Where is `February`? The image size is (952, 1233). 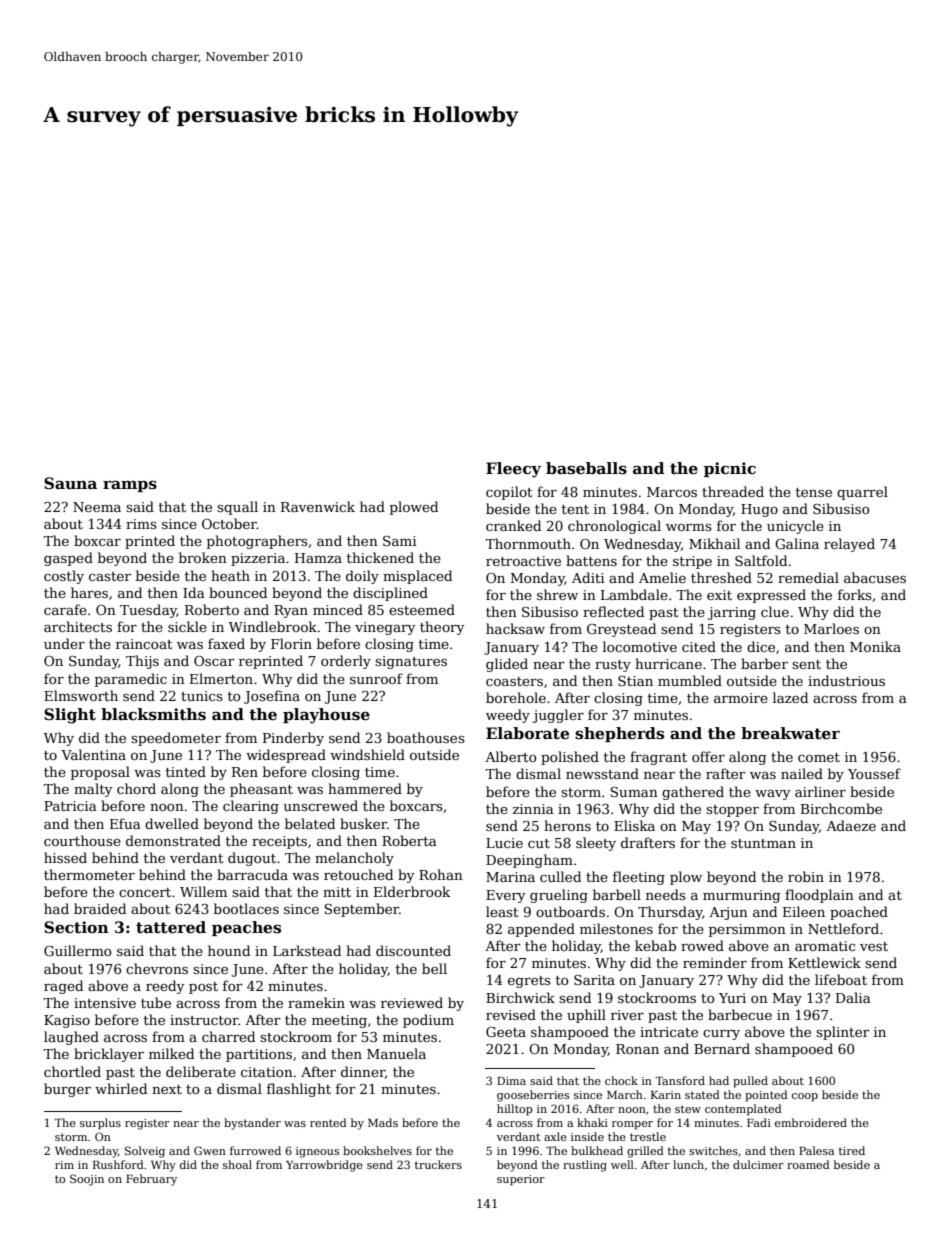
February is located at coordinates (151, 1180).
